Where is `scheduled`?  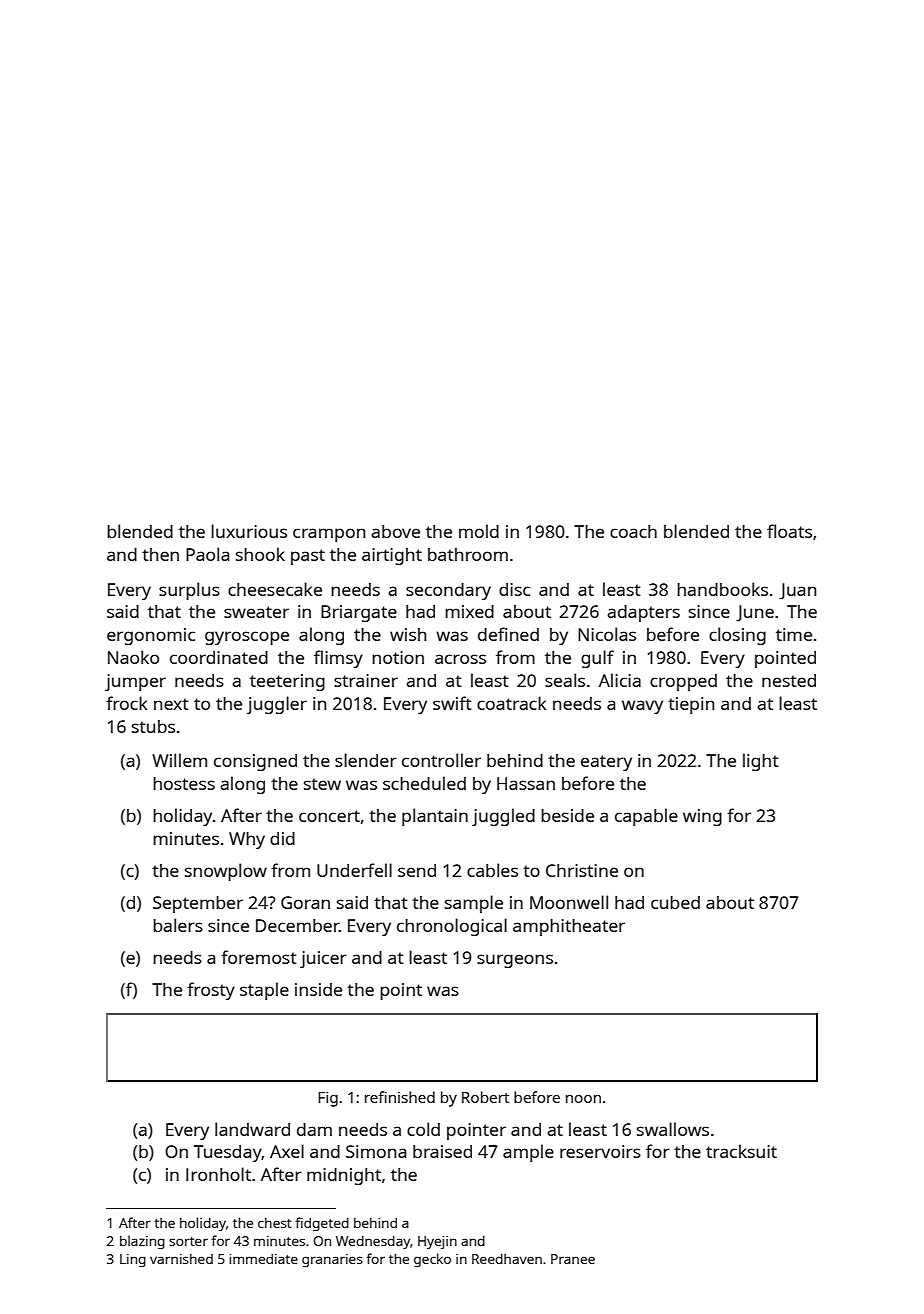
scheduled is located at coordinates (424, 783).
